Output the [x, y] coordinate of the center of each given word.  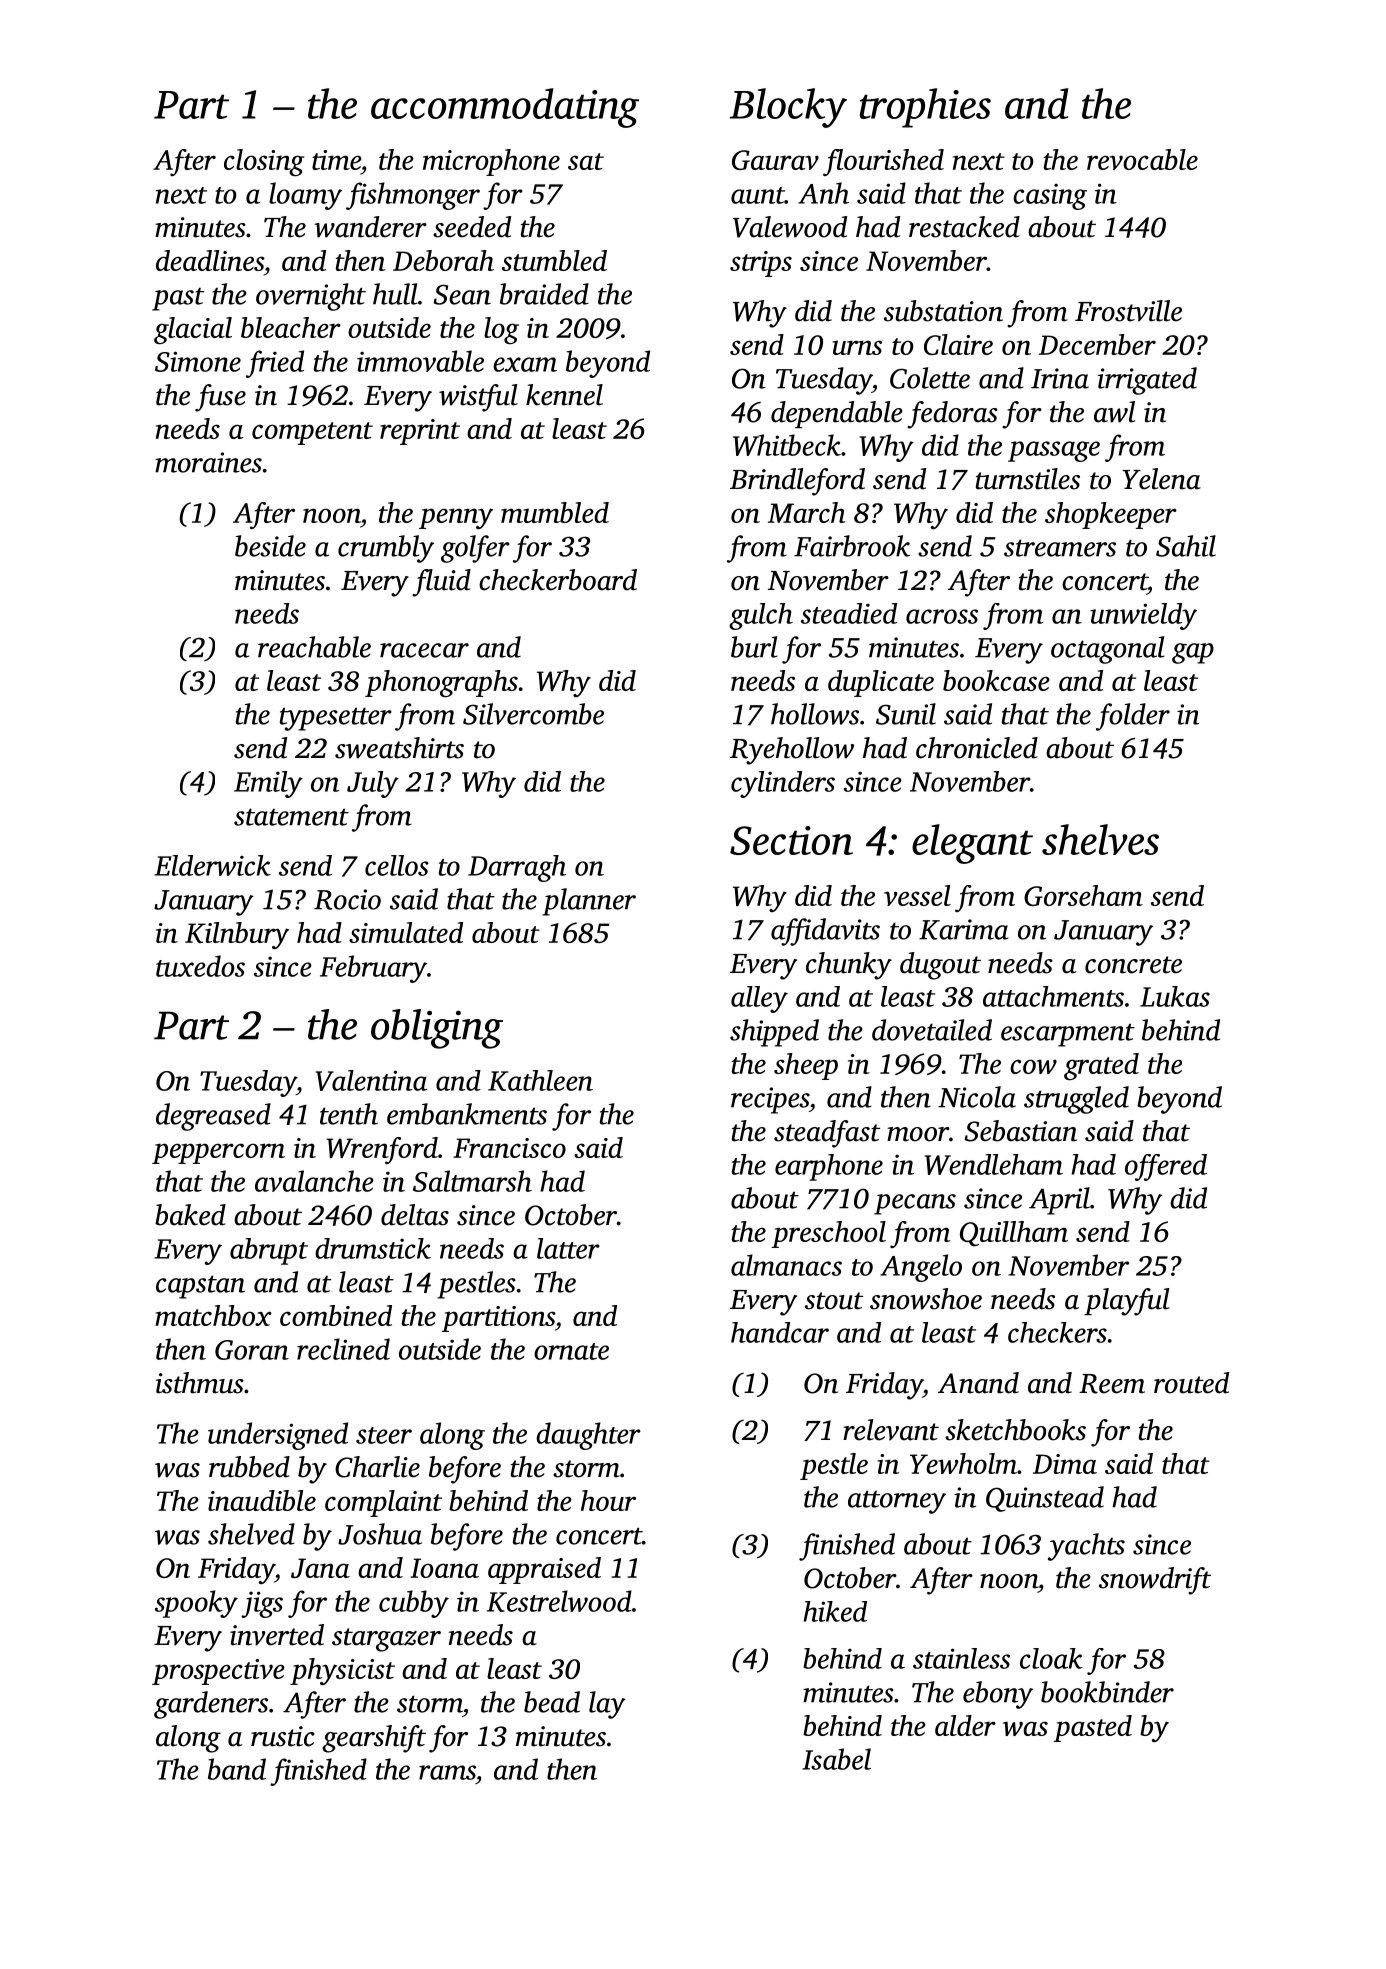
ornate [571, 1351]
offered [1166, 1167]
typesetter [336, 719]
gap [1193, 653]
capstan [200, 1287]
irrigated [1147, 381]
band [237, 1769]
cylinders [783, 784]
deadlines [210, 260]
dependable [837, 414]
